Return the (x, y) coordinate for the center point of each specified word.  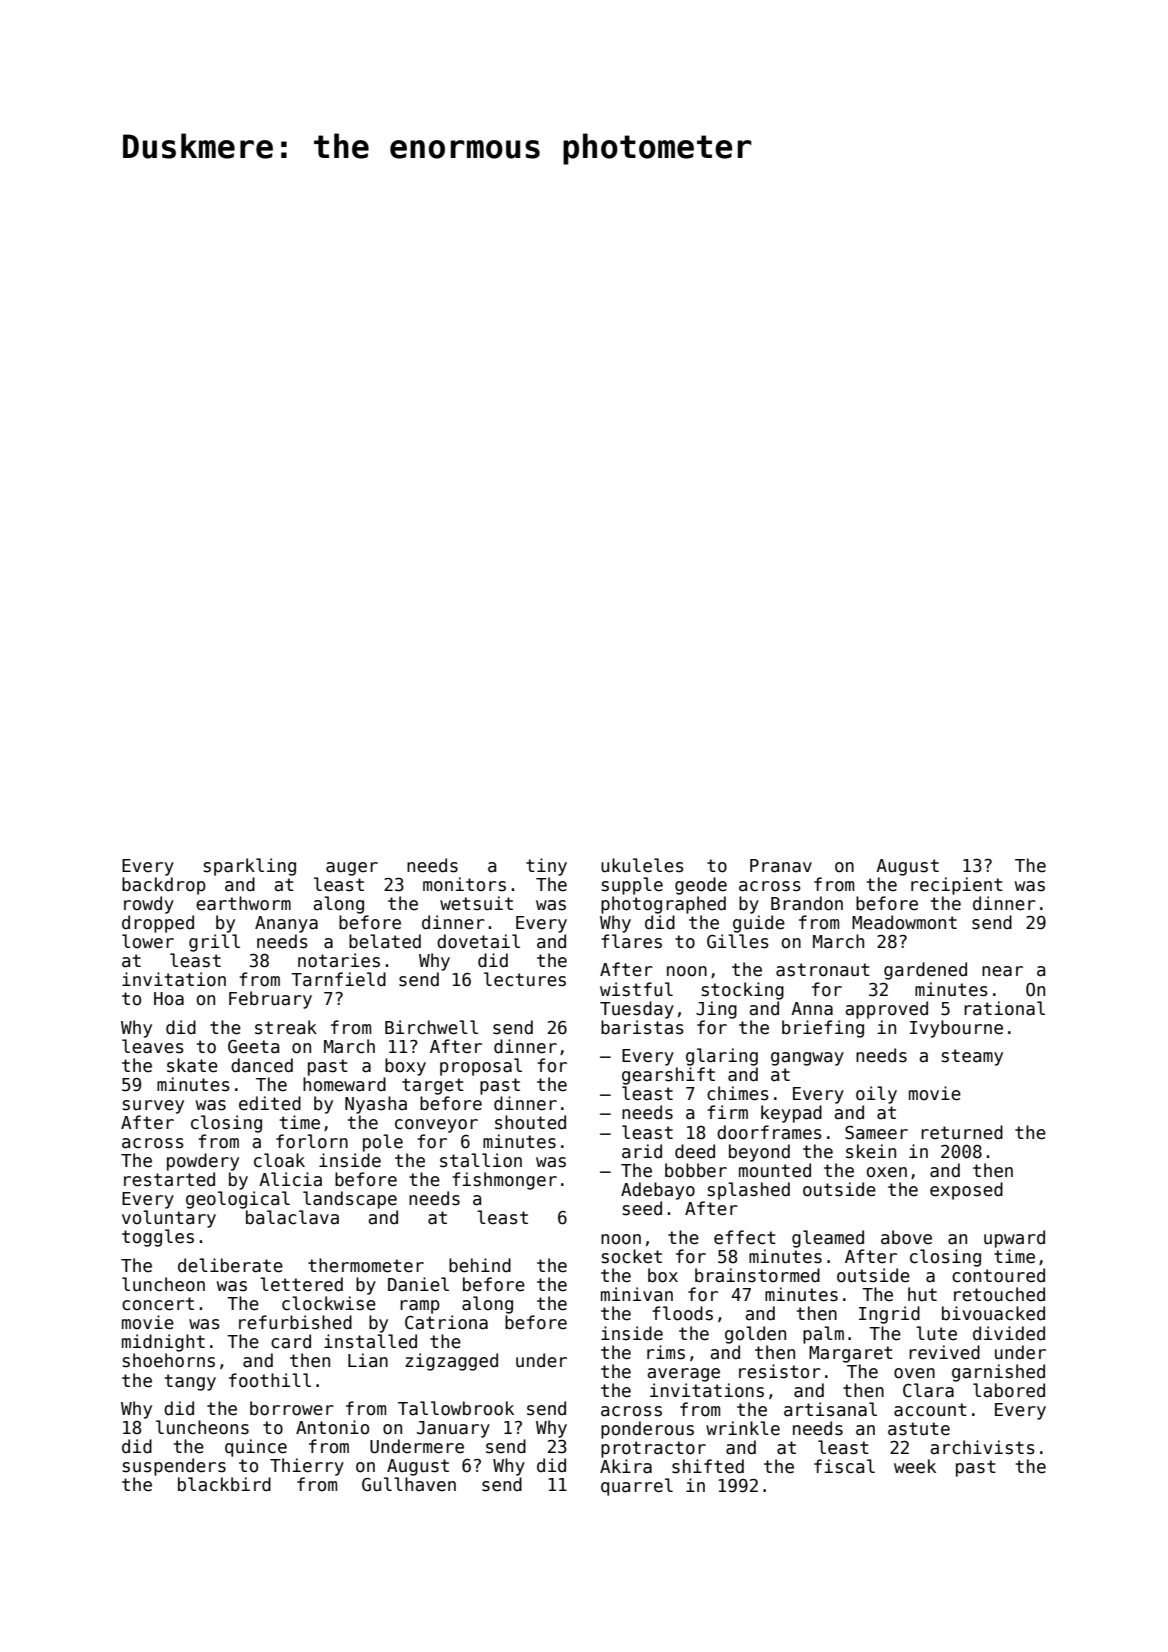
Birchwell (431, 1027)
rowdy (149, 905)
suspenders (174, 1467)
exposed (966, 1191)
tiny (546, 867)
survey (153, 1107)
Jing (716, 1010)
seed (642, 1208)
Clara (928, 1390)
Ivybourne (956, 1029)
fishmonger (504, 1181)
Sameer (876, 1133)
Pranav (781, 866)
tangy (190, 1382)
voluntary (169, 1219)
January (453, 1429)
